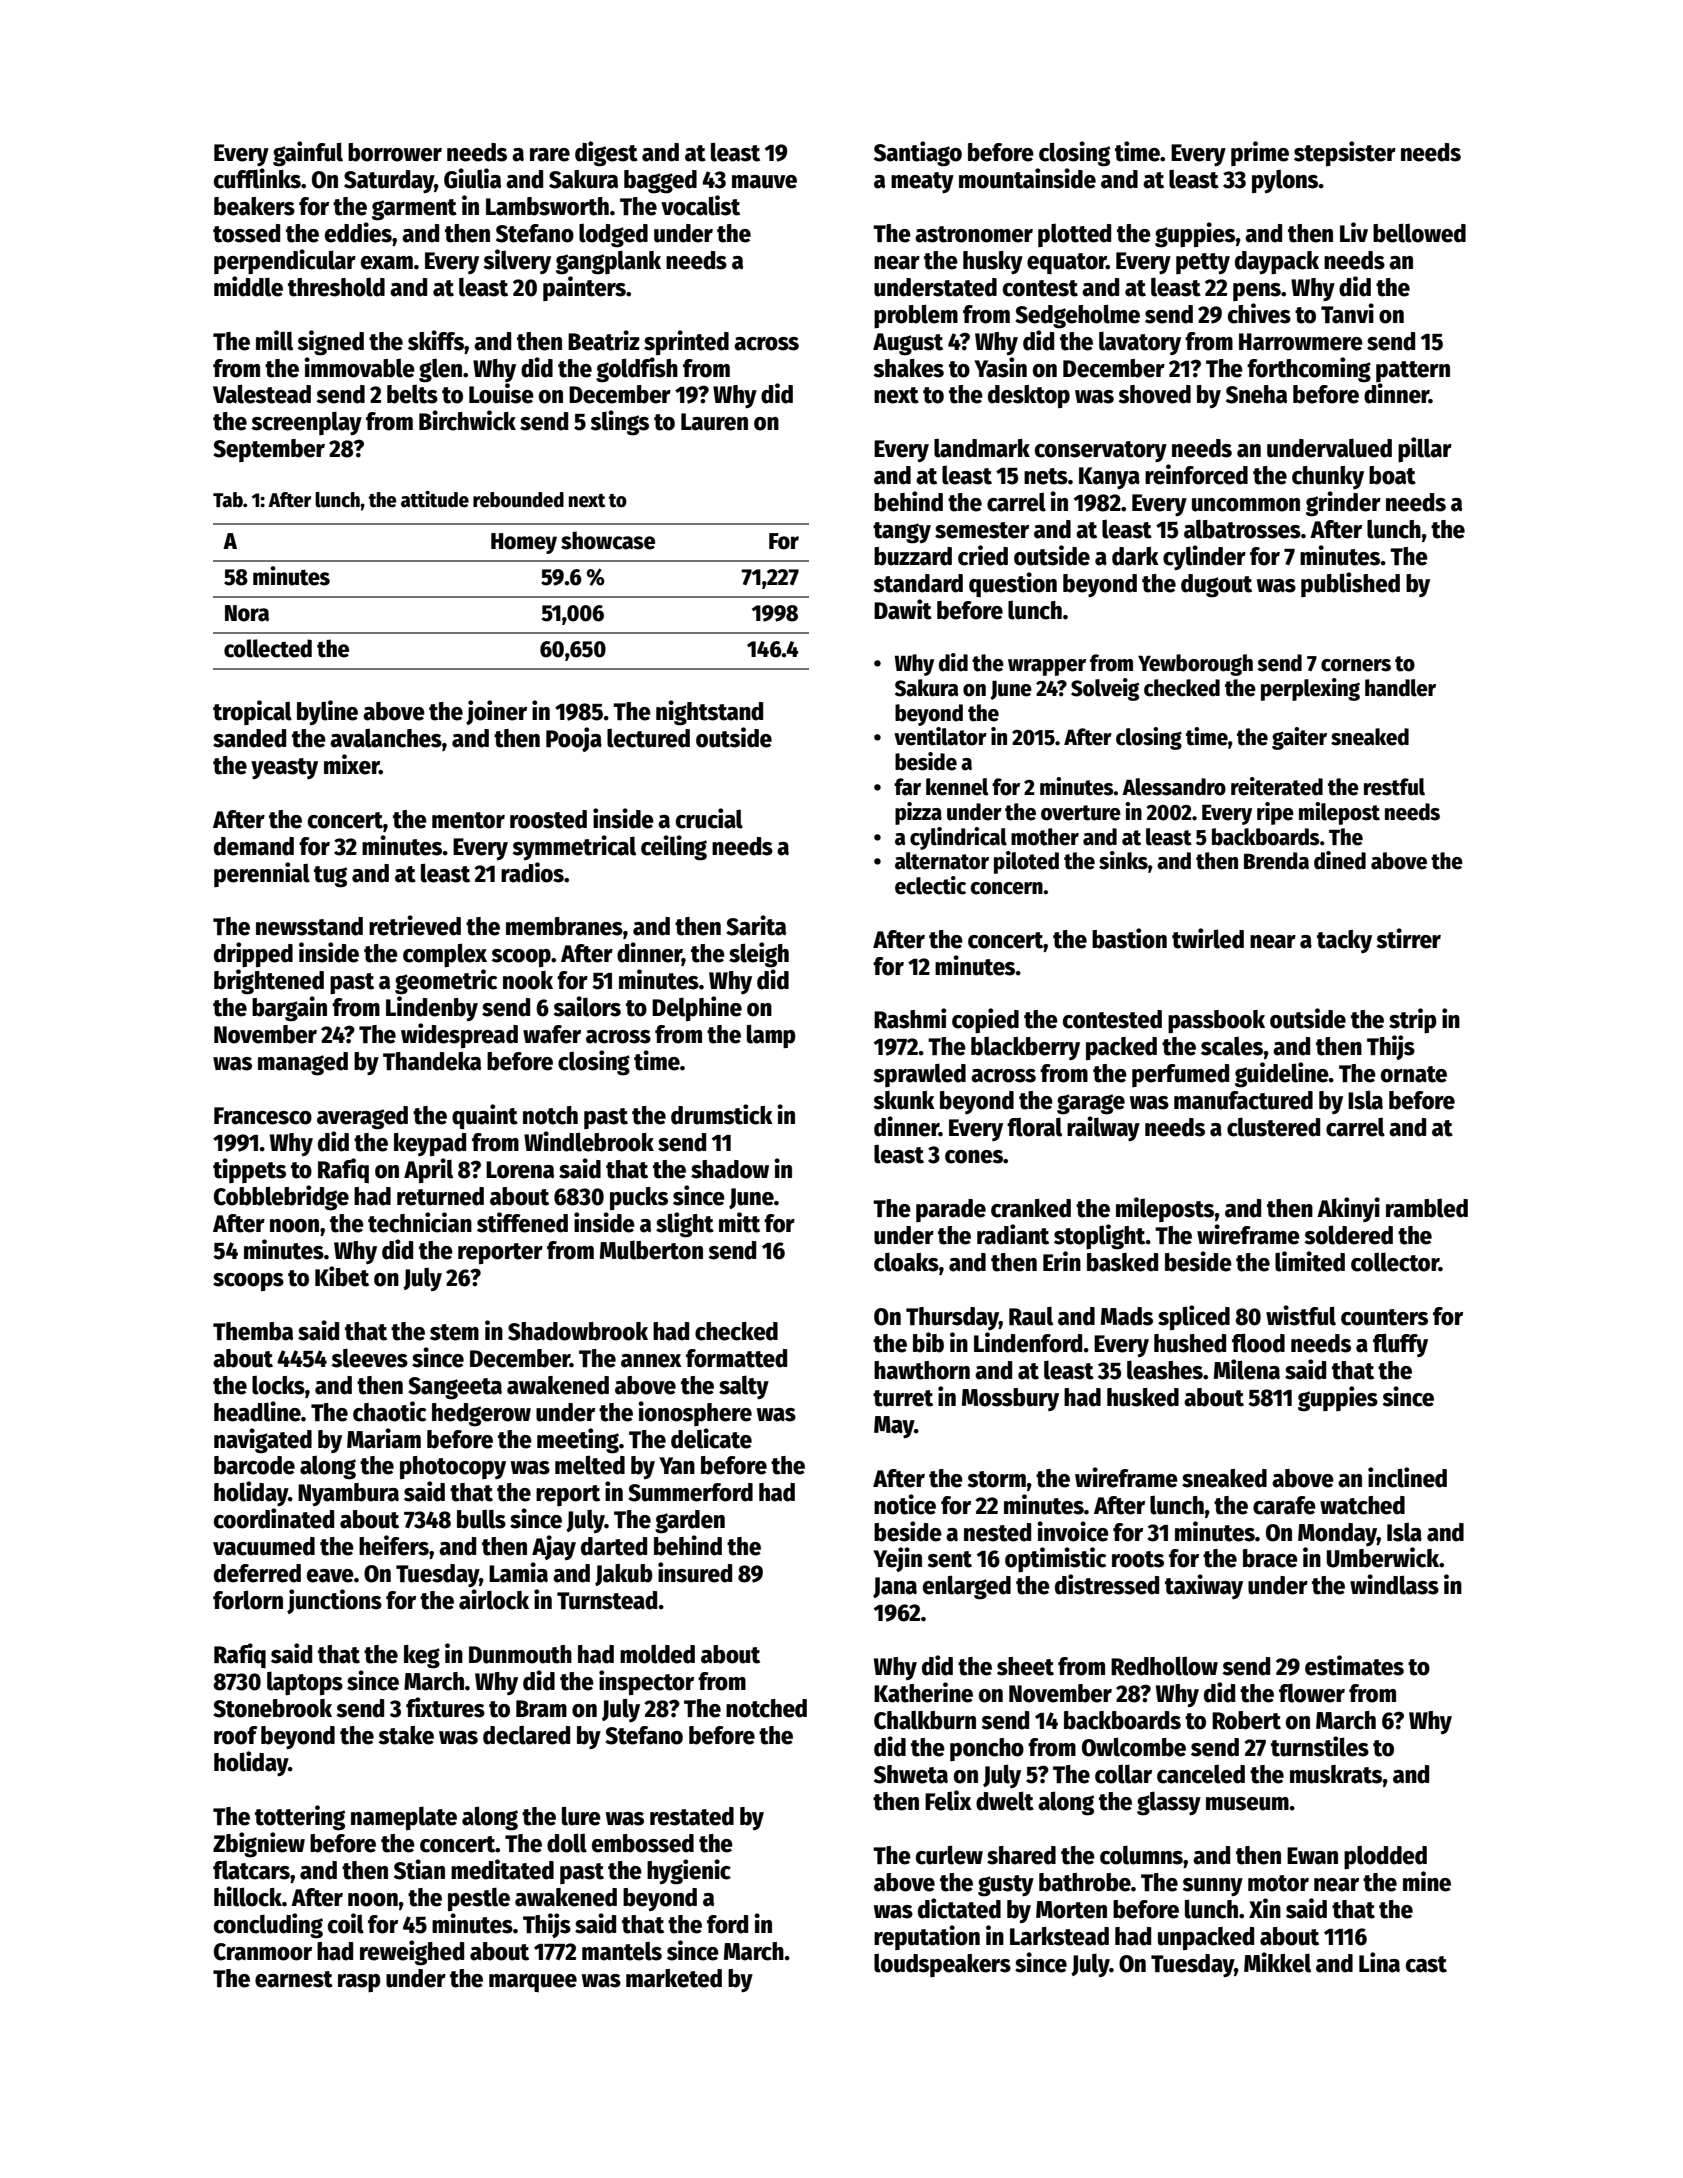  What do you see at coordinates (918, 154) in the screenshot?
I see `Santiago` at bounding box center [918, 154].
